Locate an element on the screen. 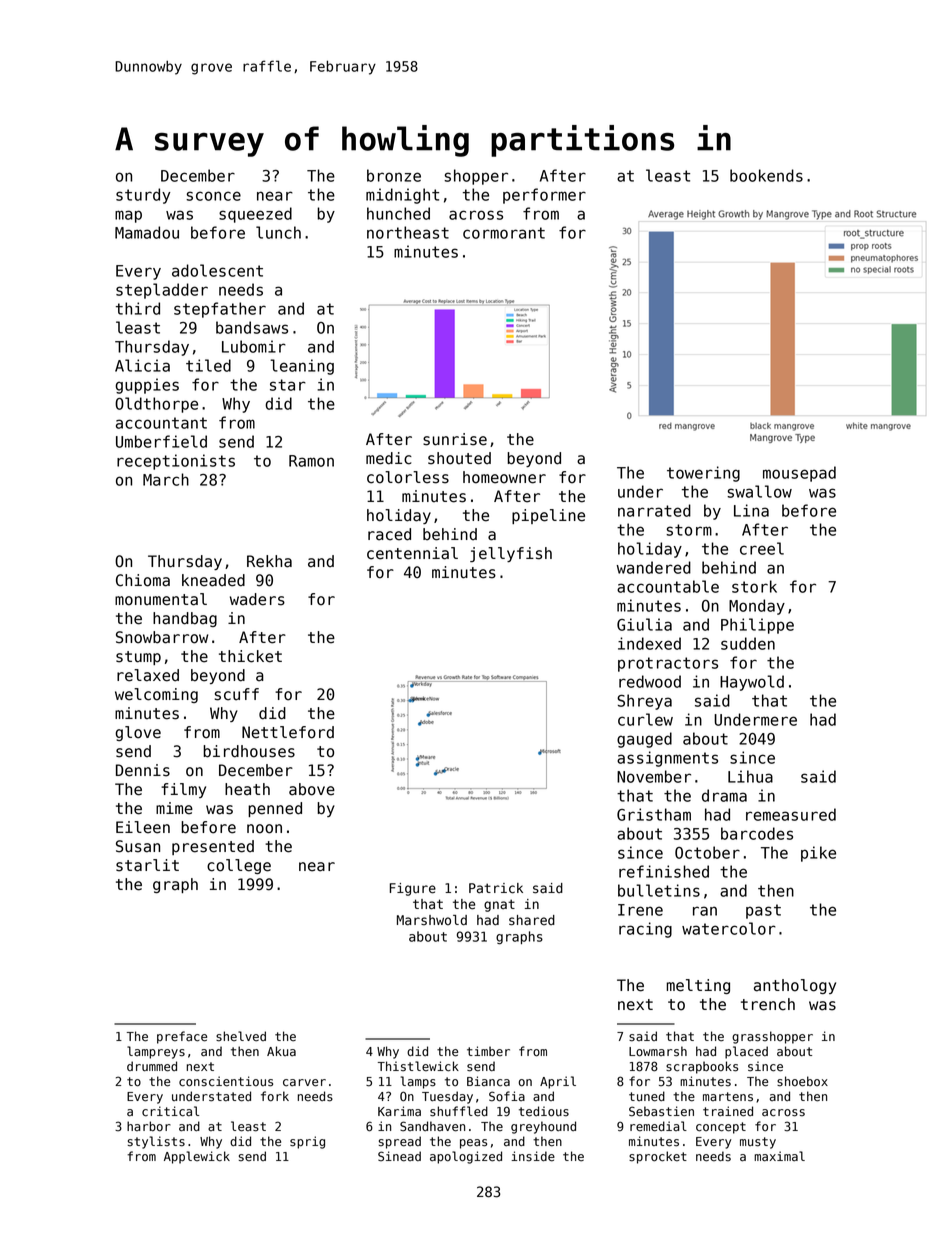 This screenshot has height=1233, width=952. Applewick is located at coordinates (197, 1157).
